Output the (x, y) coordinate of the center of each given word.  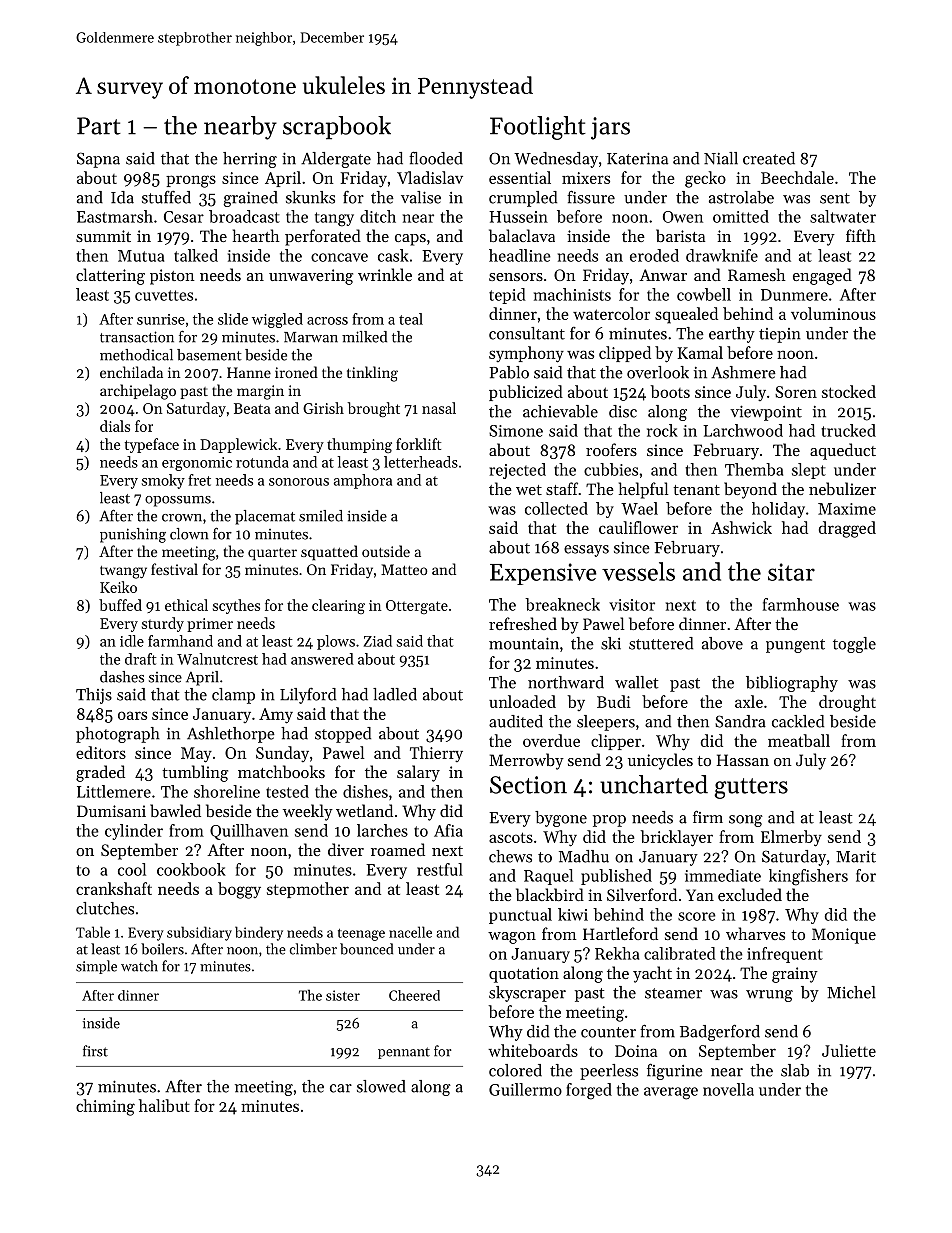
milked (364, 337)
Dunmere (794, 295)
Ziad (378, 641)
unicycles (660, 761)
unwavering (311, 277)
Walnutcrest (217, 659)
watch (139, 966)
